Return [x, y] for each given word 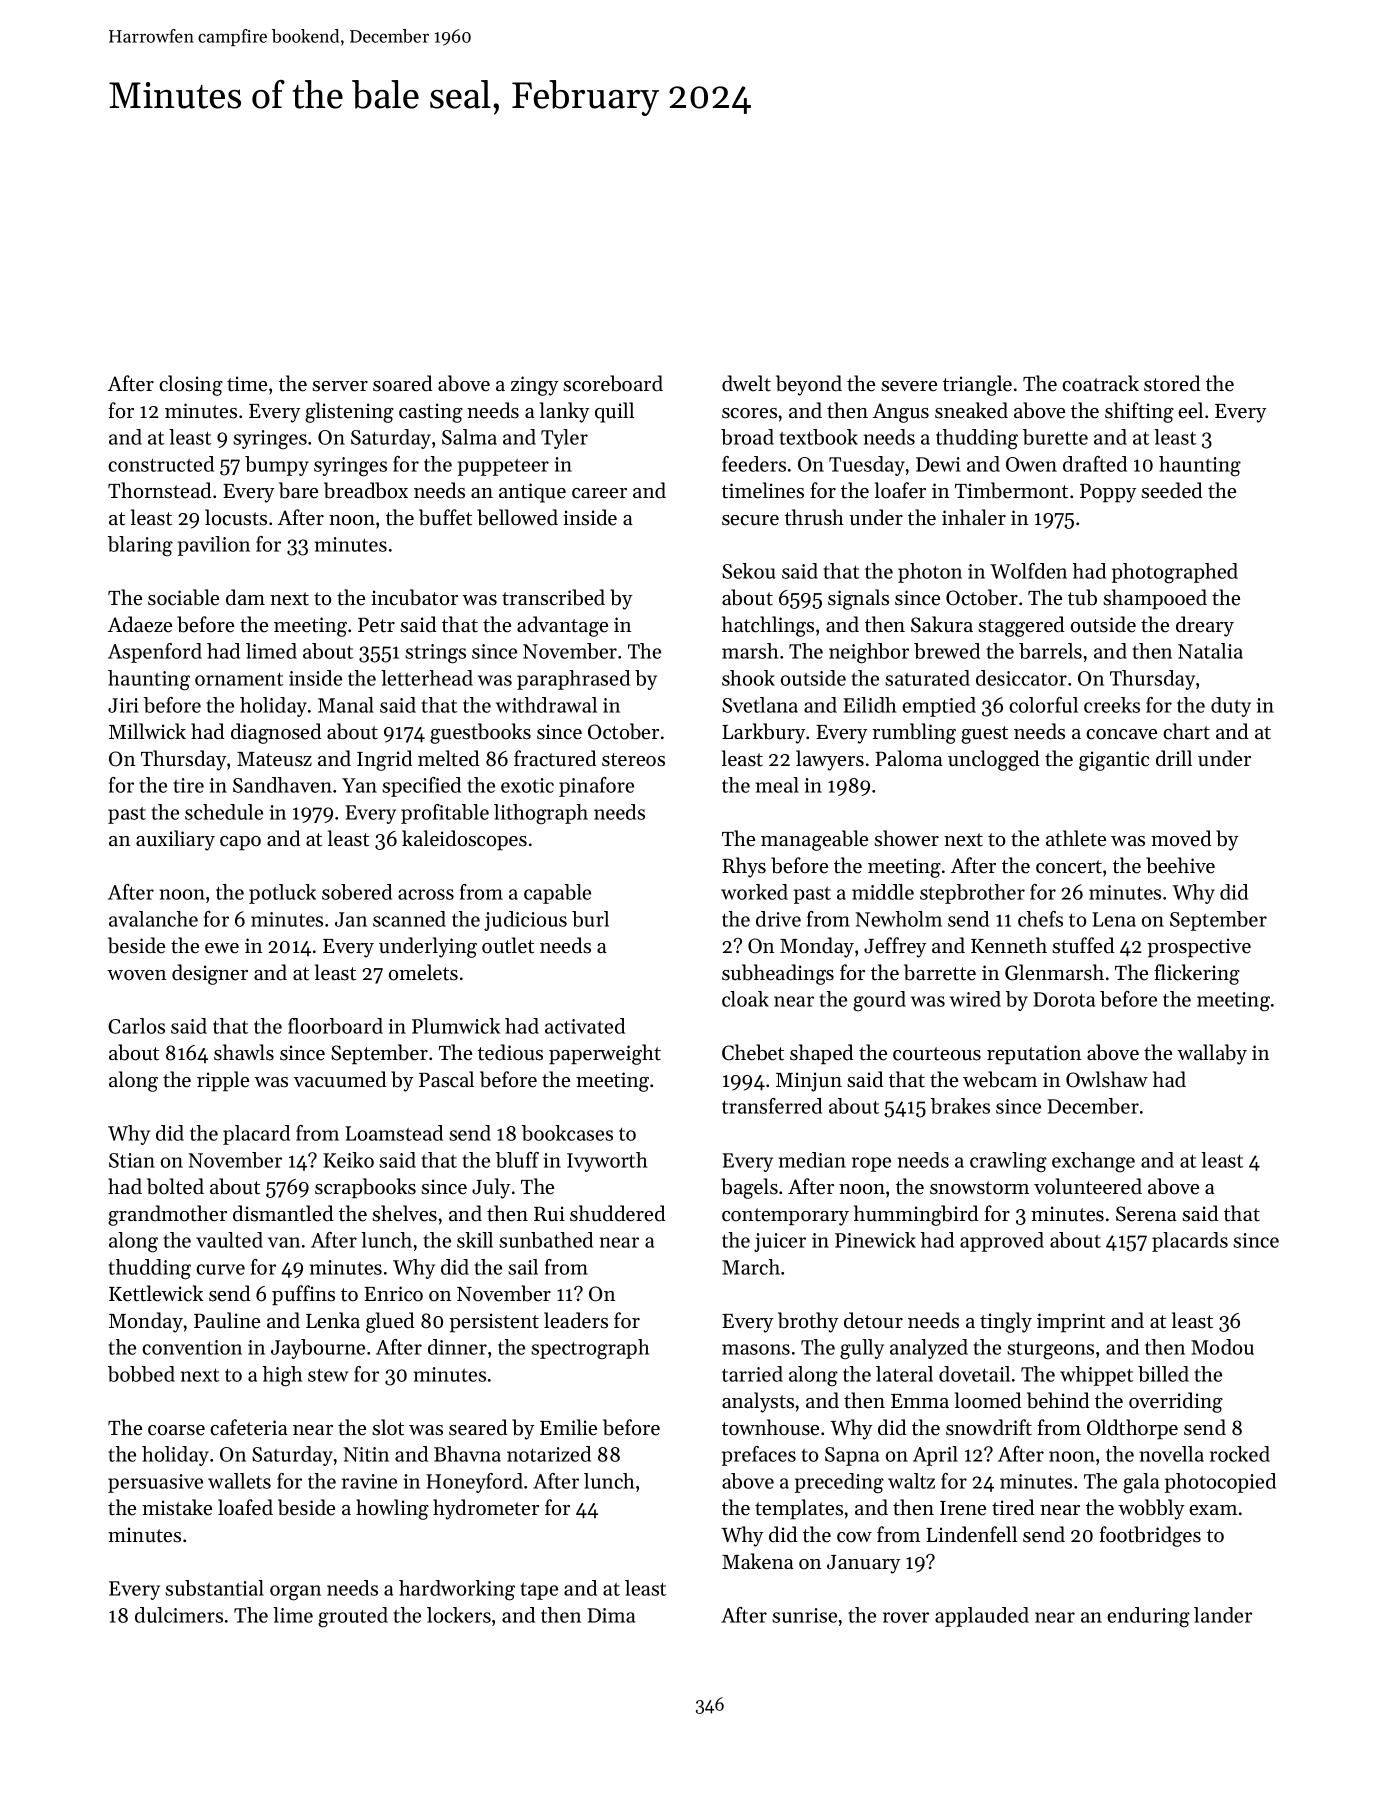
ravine [369, 1481]
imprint [1071, 1323]
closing [191, 385]
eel [1190, 410]
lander [1223, 1615]
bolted [175, 1186]
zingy [534, 386]
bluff [517, 1160]
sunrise [804, 1615]
